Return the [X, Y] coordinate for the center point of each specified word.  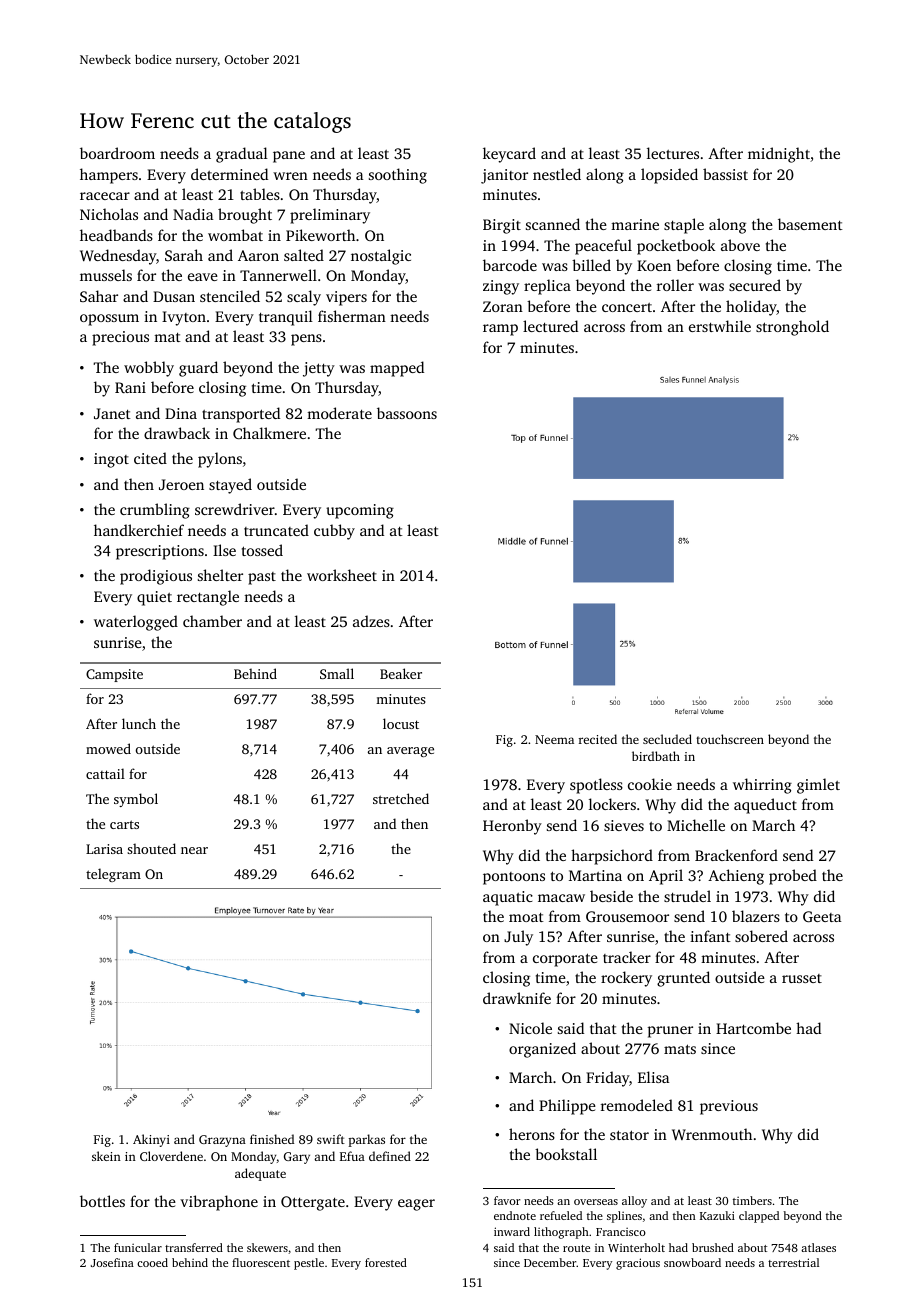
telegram [113, 875]
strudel [687, 896]
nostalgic [381, 257]
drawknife [517, 998]
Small [337, 673]
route [576, 1248]
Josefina [112, 1262]
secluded [667, 739]
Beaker [401, 673]
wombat [235, 235]
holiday [751, 308]
